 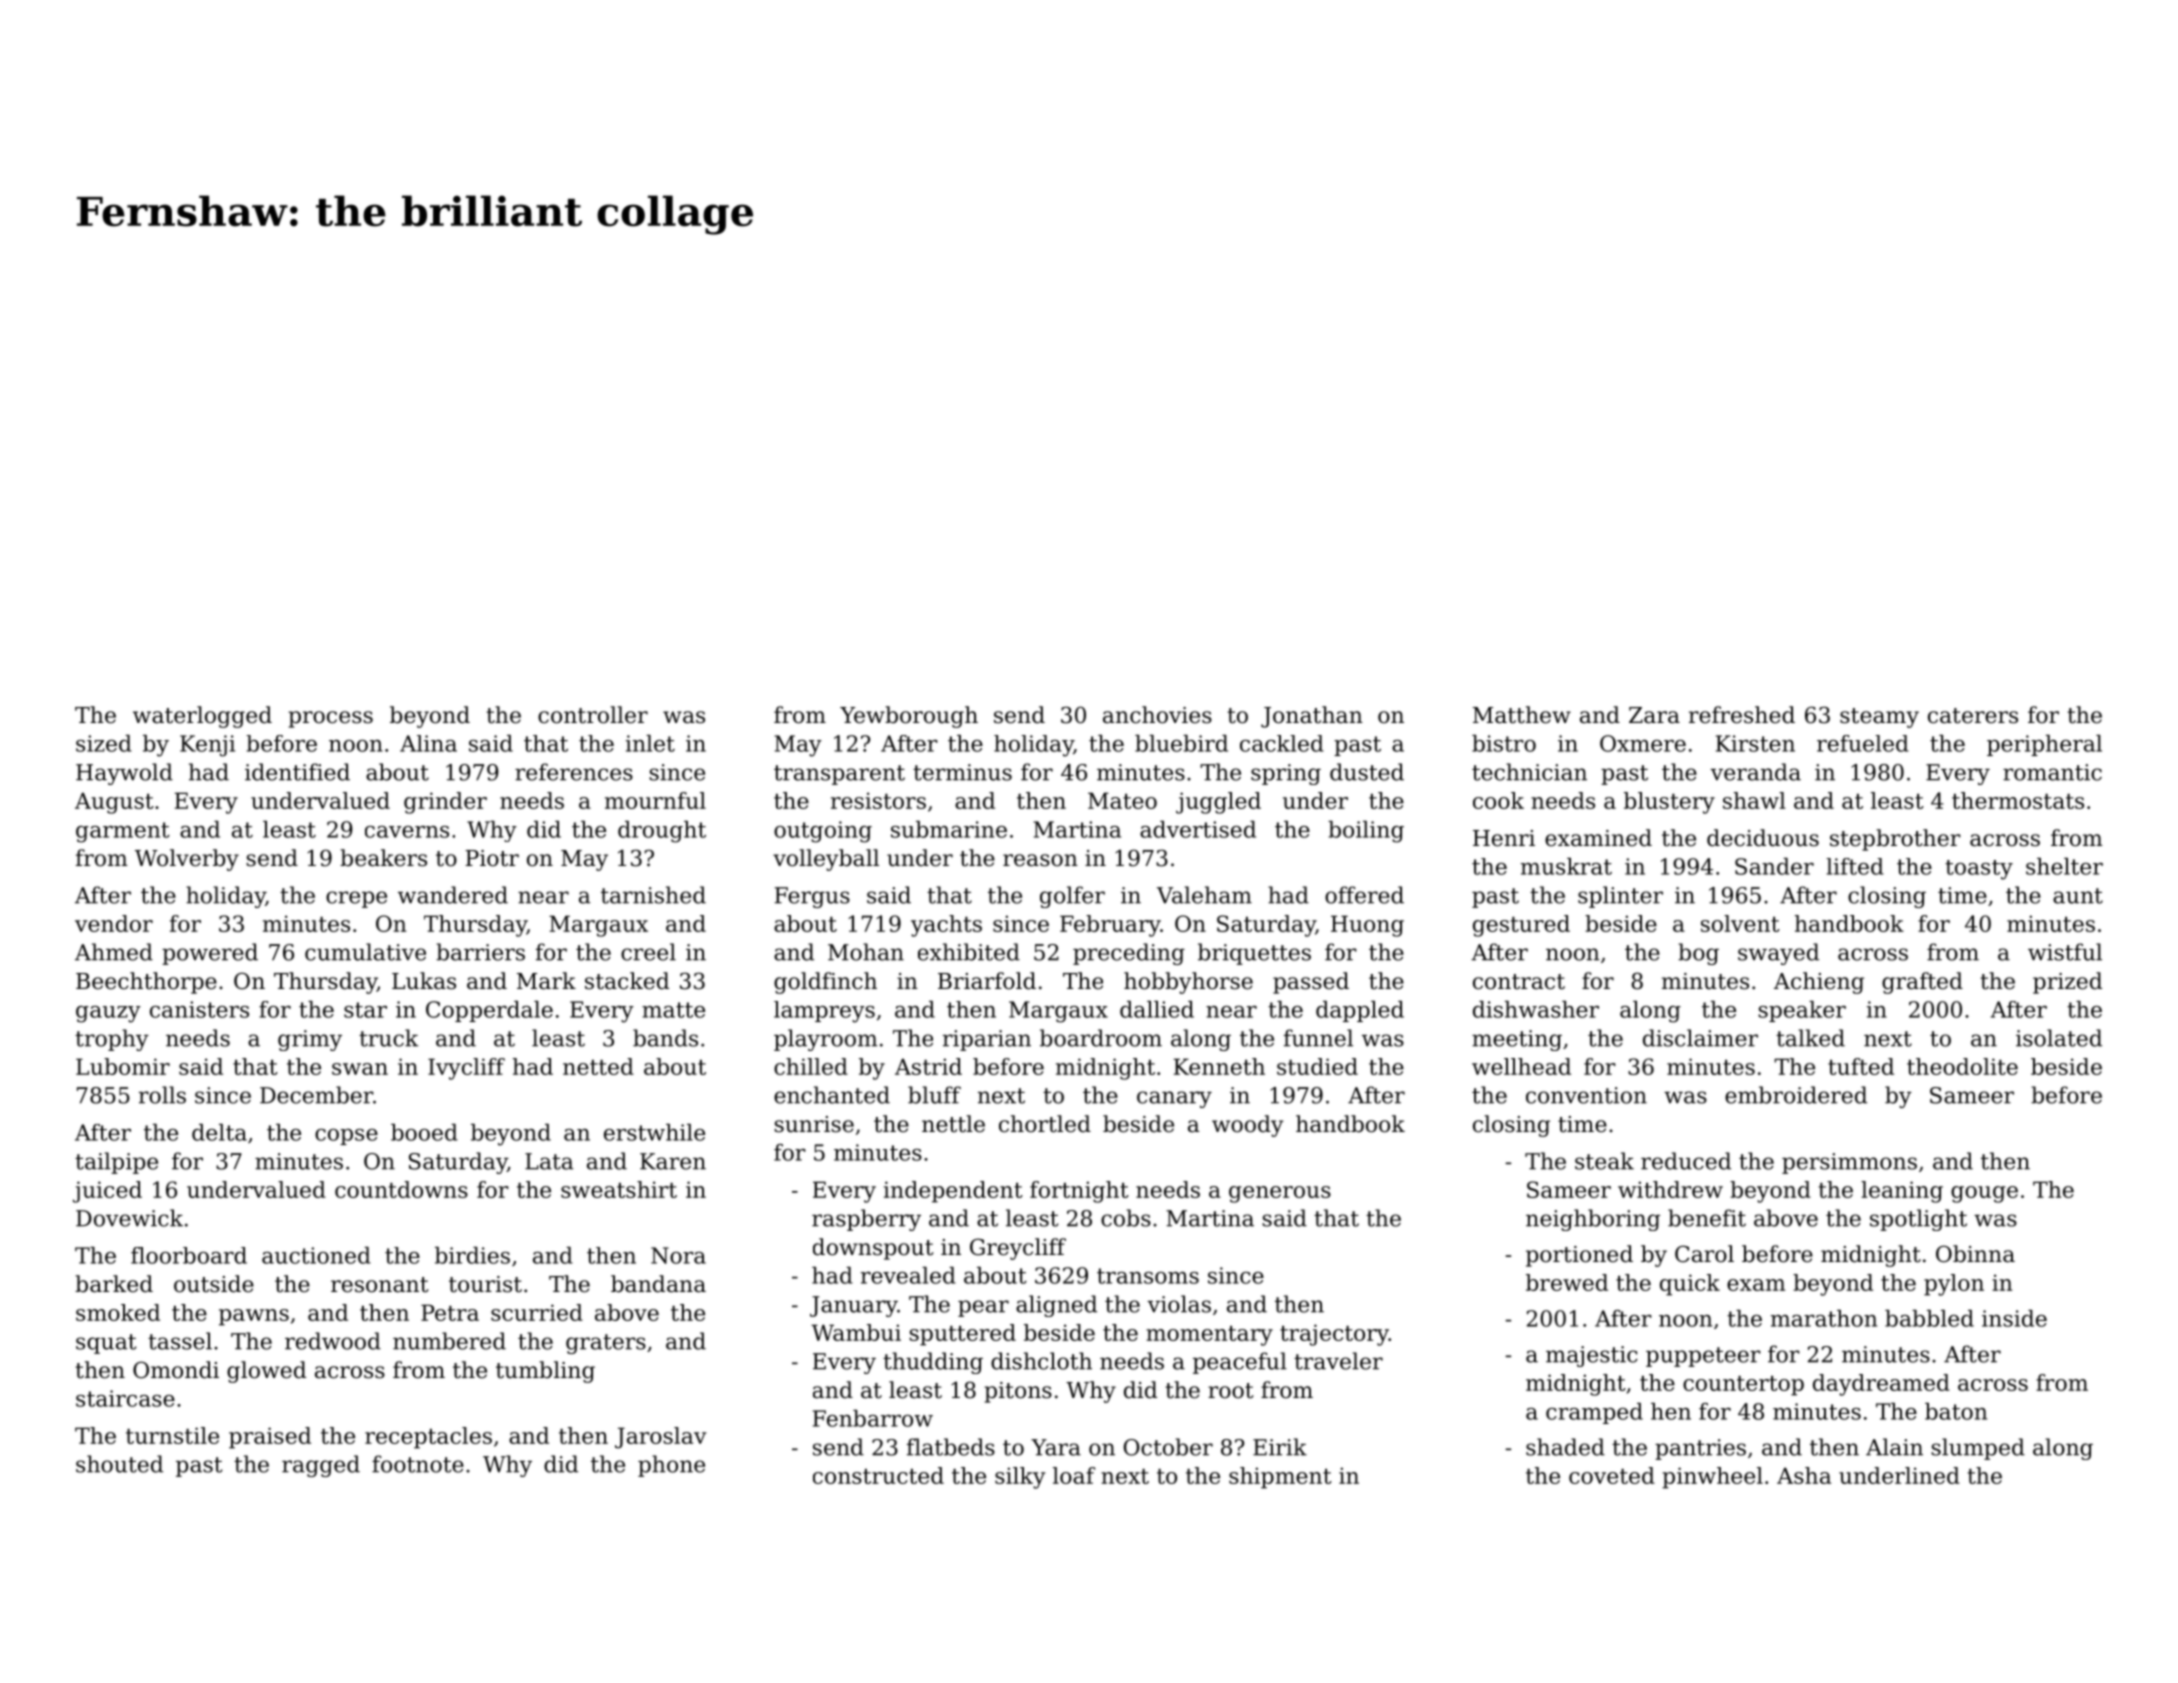 I want to click on Kenji, so click(x=207, y=746).
